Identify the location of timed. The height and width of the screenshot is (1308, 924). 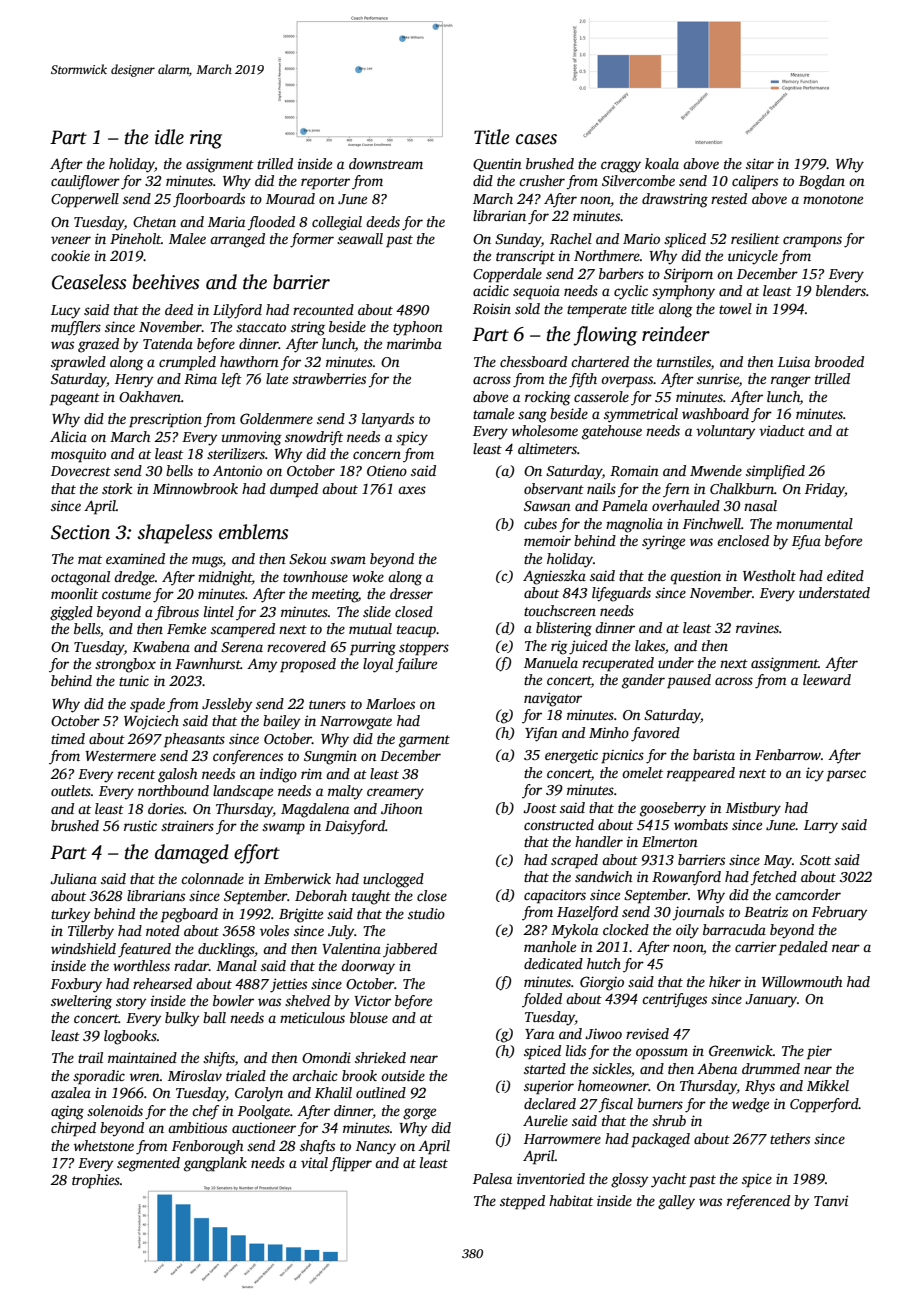
(68, 738).
